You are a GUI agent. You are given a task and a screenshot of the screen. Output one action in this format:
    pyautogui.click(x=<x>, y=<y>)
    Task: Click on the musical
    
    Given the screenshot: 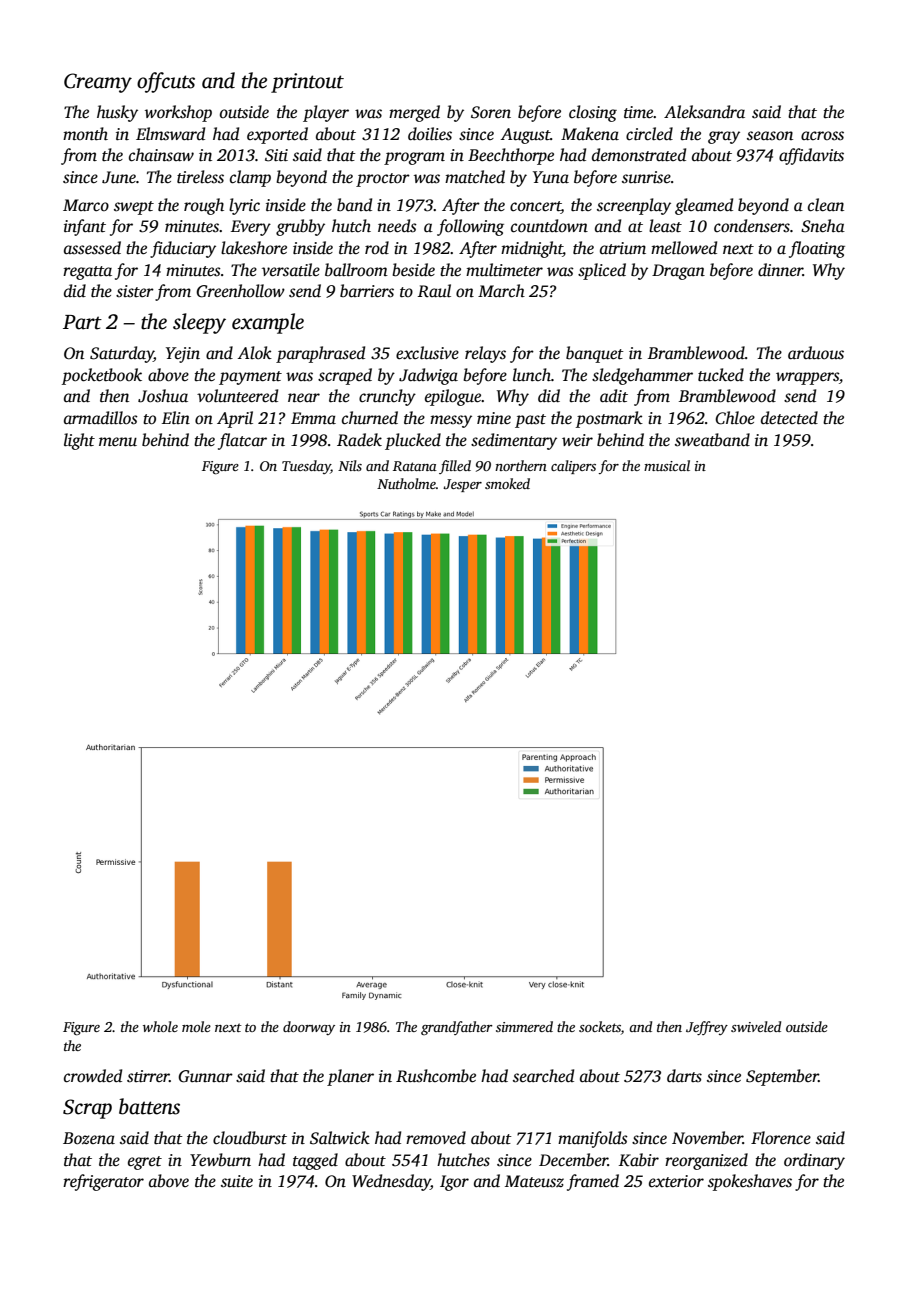 What is the action you would take?
    pyautogui.click(x=667, y=465)
